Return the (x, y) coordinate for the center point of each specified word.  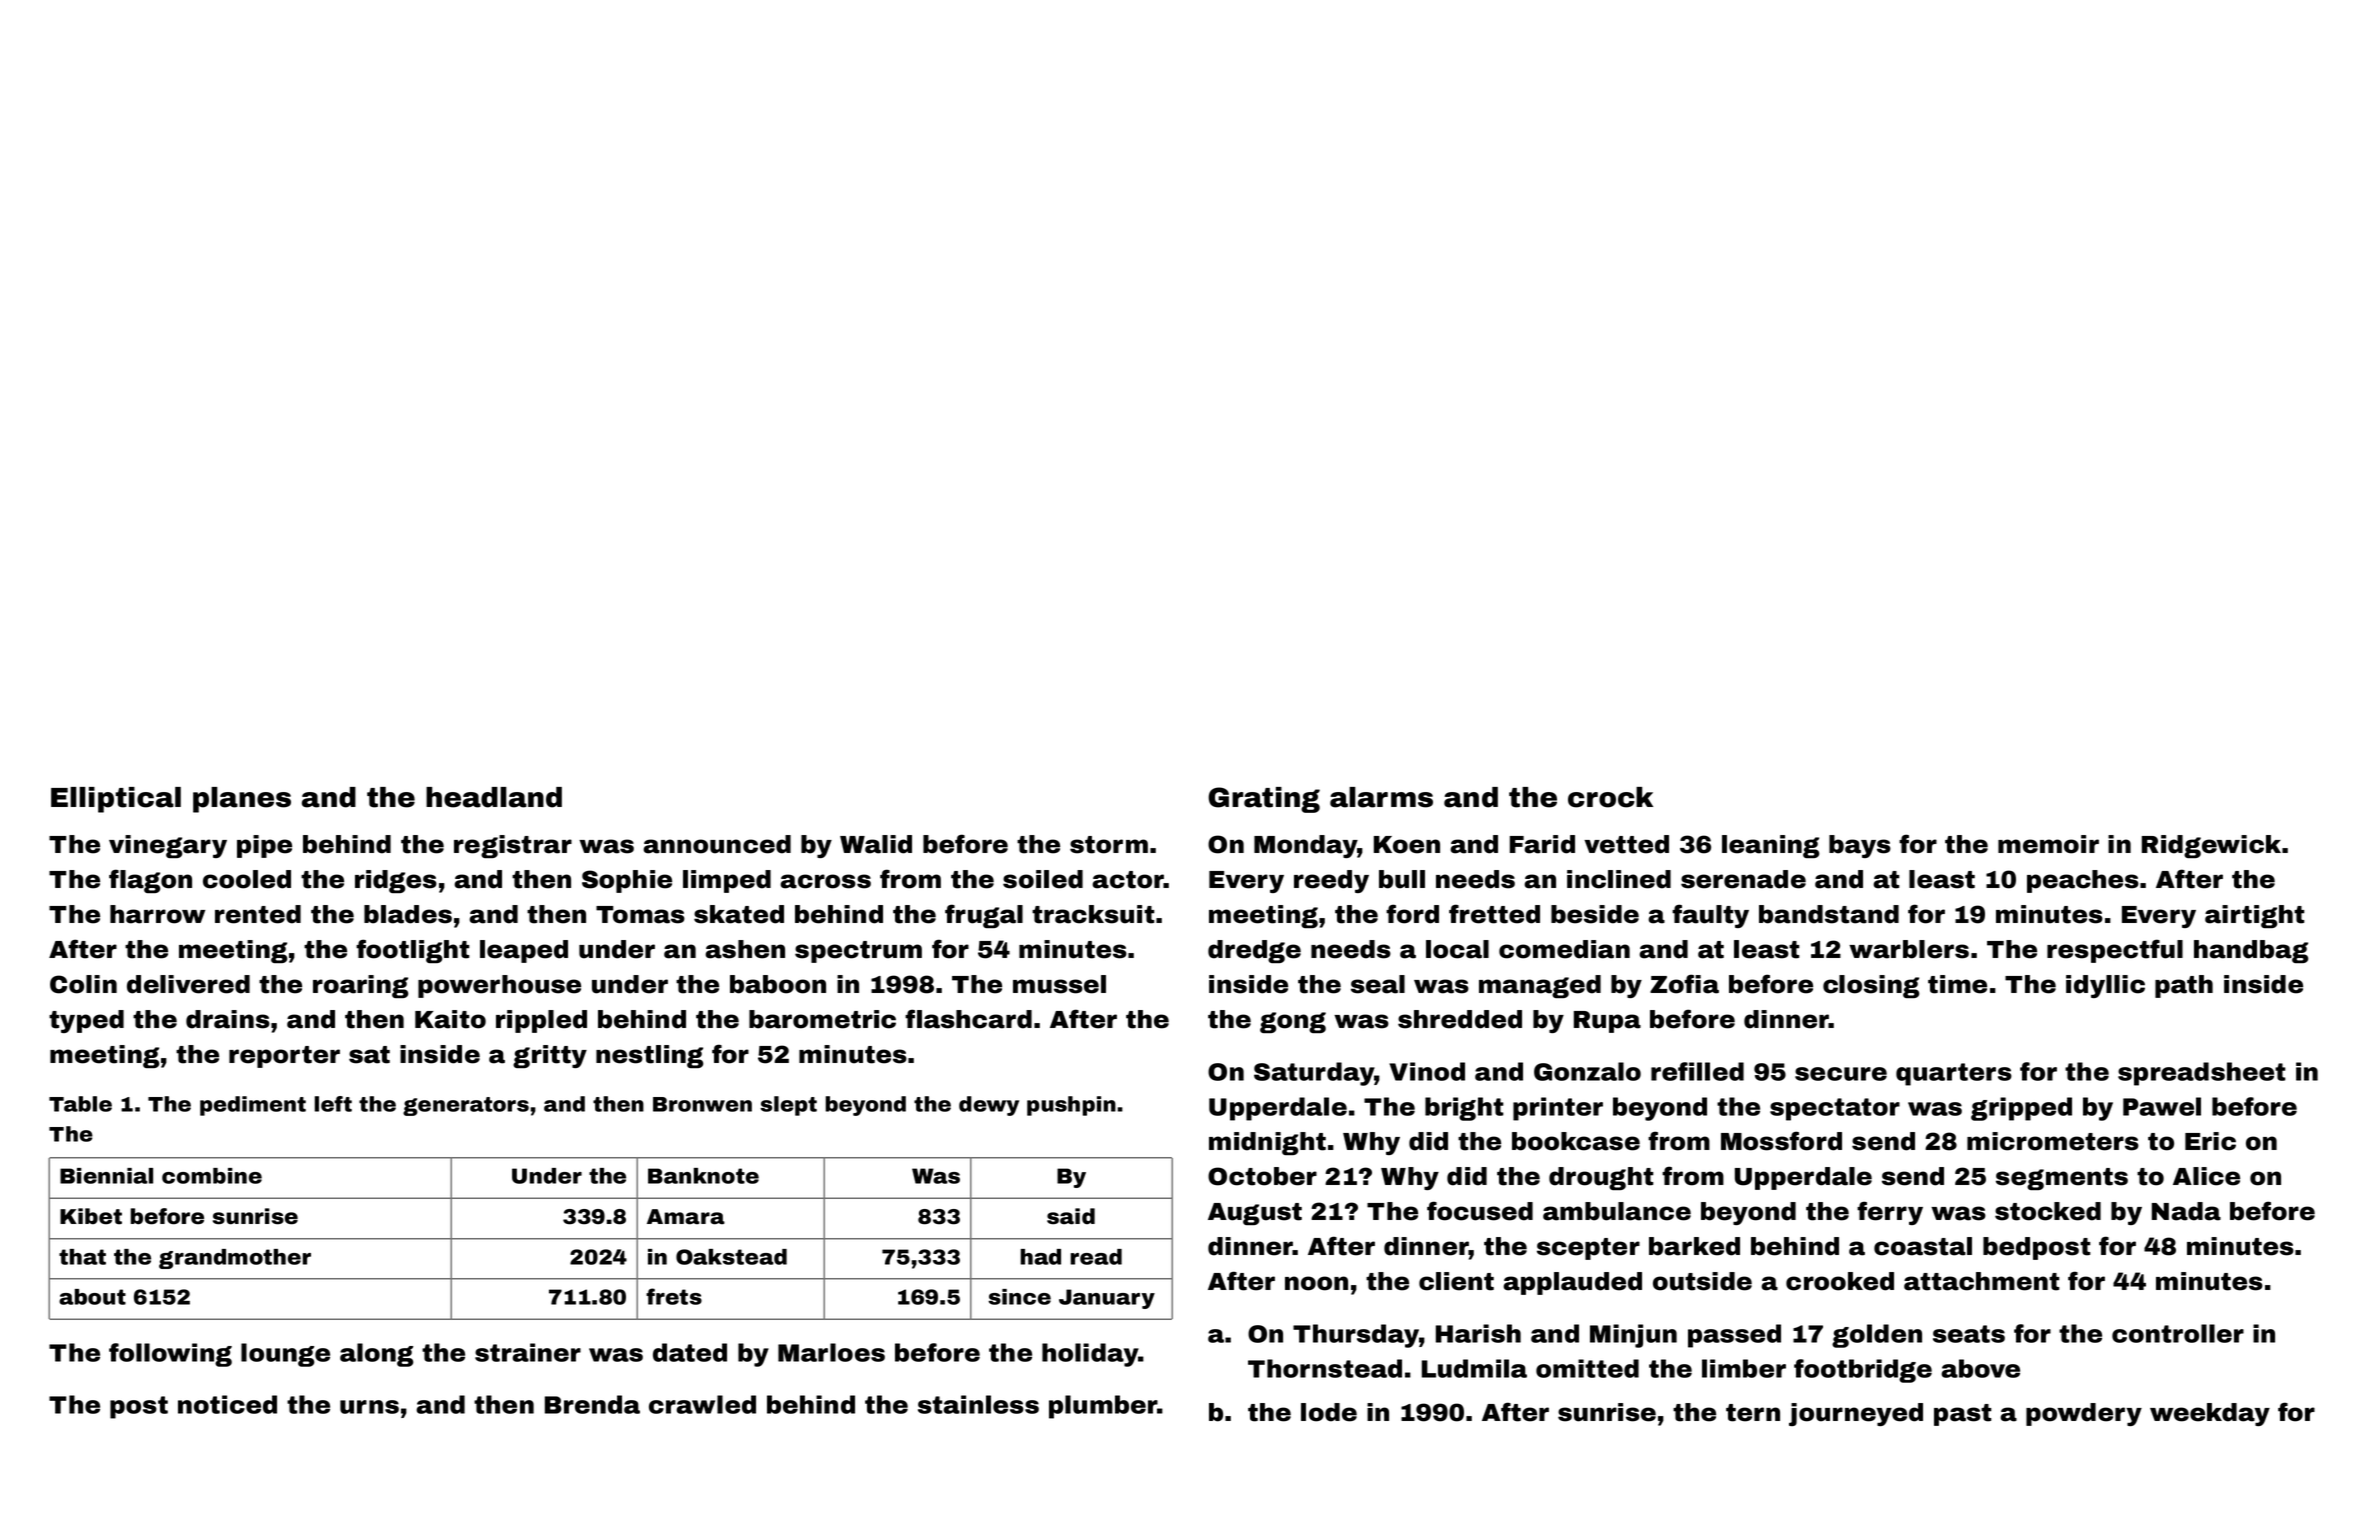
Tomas (640, 915)
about (92, 1297)
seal (1378, 984)
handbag (2251, 951)
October (1262, 1176)
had (1040, 1257)
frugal (984, 916)
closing (1871, 986)
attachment (1982, 1281)
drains (228, 1019)
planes (242, 800)
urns (369, 1407)
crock (1610, 797)
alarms (1381, 797)
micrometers (2053, 1141)
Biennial (106, 1176)
